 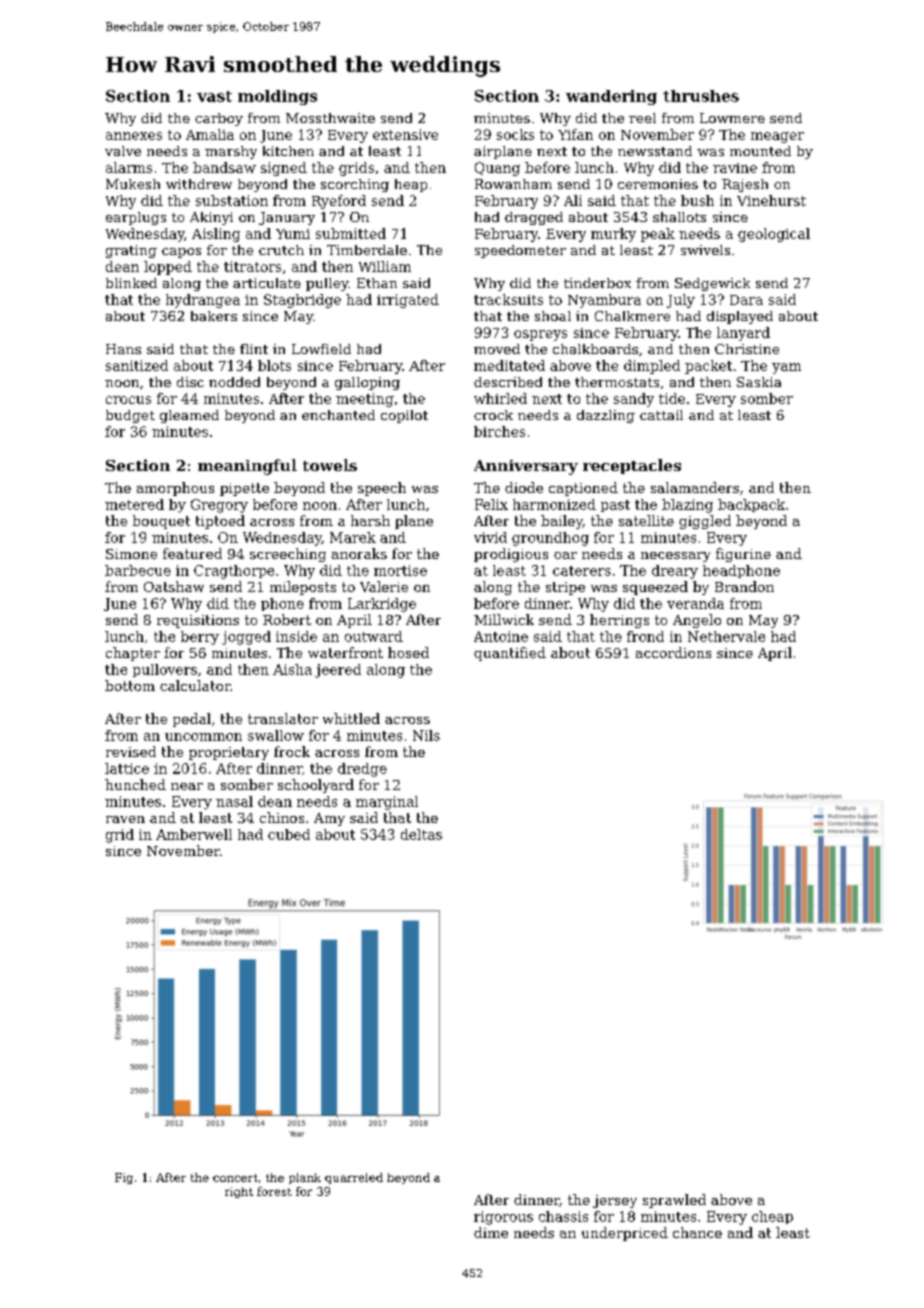 What do you see at coordinates (274, 1191) in the page?
I see `forest` at bounding box center [274, 1191].
